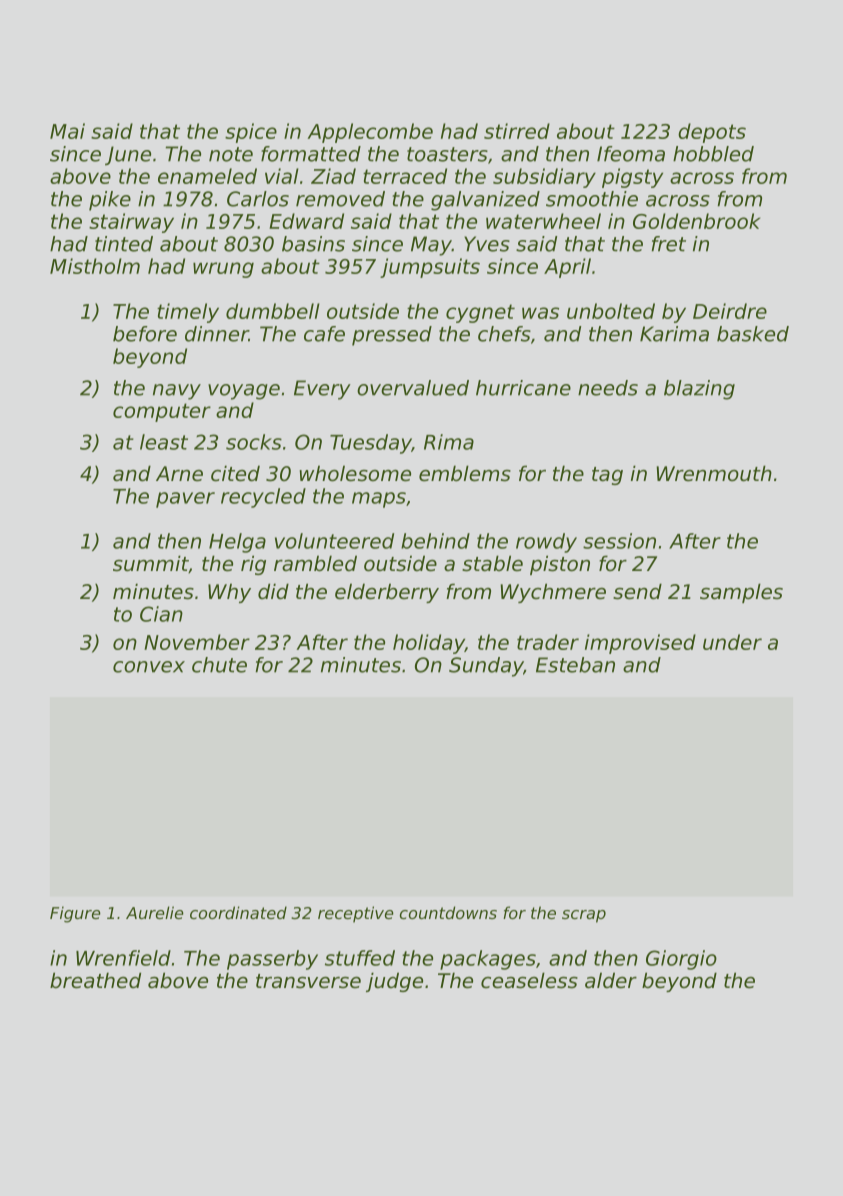 This screenshot has height=1196, width=843. Describe the element at coordinates (145, 334) in the screenshot. I see `before` at that location.
